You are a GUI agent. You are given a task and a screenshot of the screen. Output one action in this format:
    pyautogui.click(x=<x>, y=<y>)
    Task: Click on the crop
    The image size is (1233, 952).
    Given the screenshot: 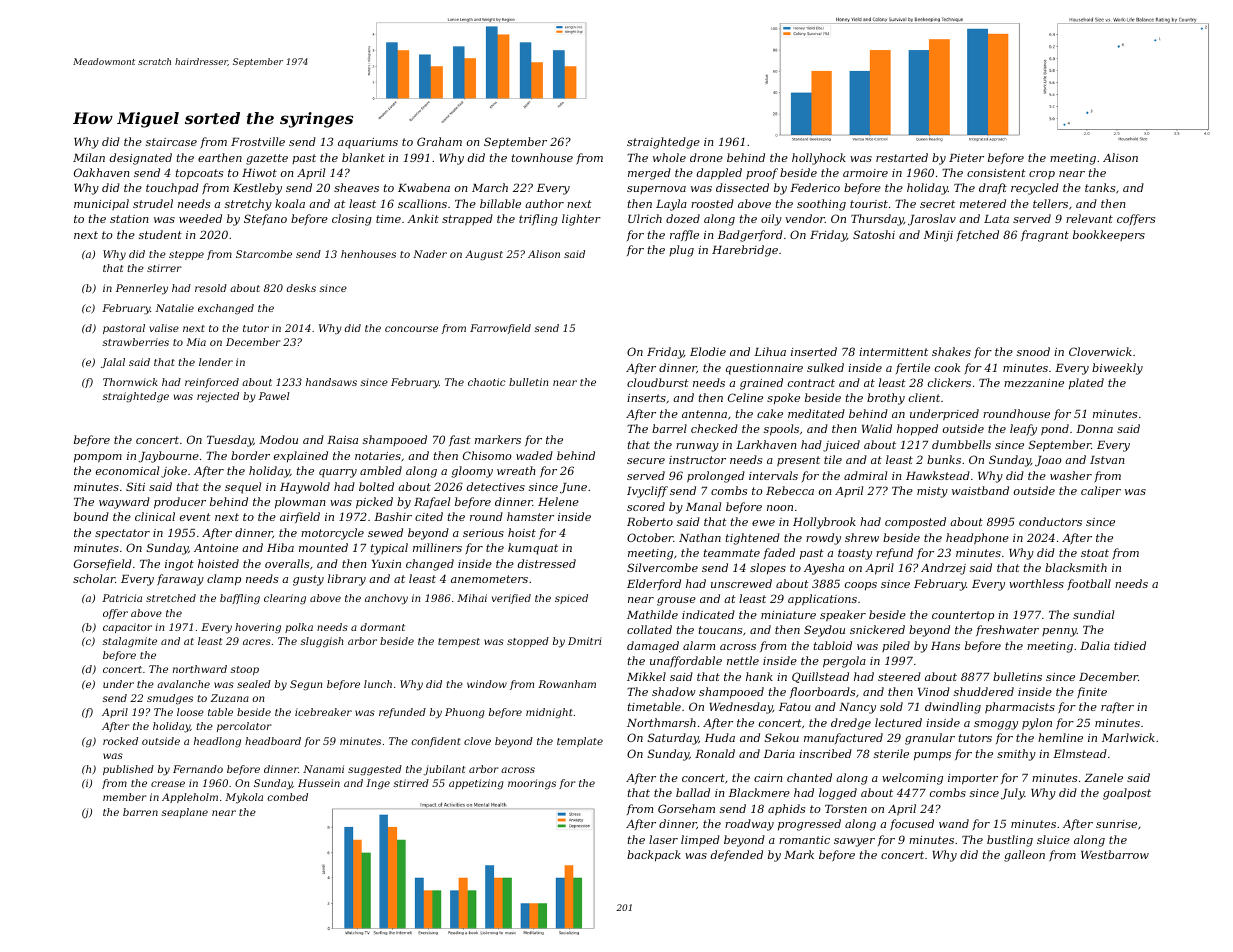 What is the action you would take?
    pyautogui.click(x=1042, y=175)
